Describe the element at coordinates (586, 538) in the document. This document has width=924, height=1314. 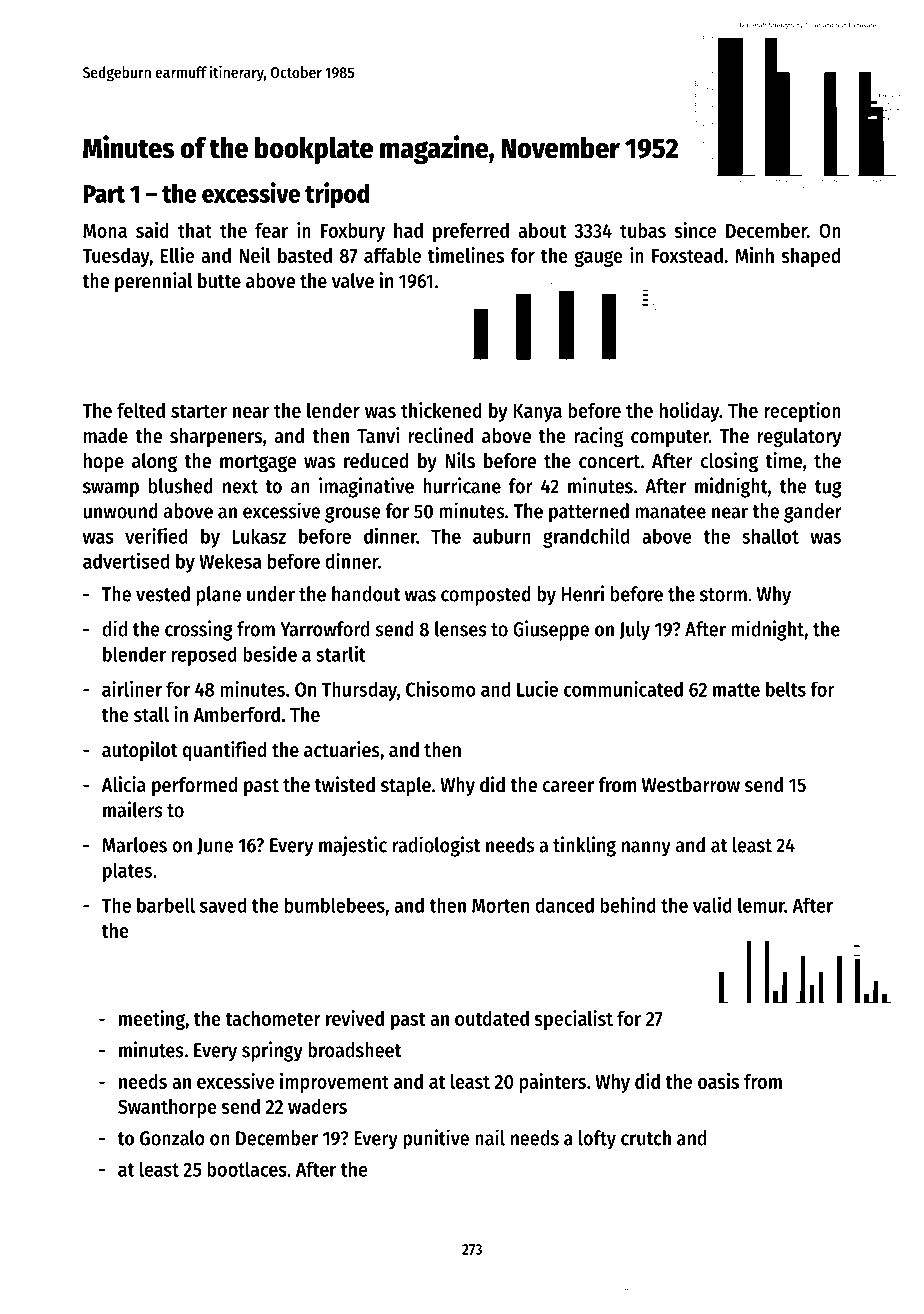
I see `grandchild` at that location.
